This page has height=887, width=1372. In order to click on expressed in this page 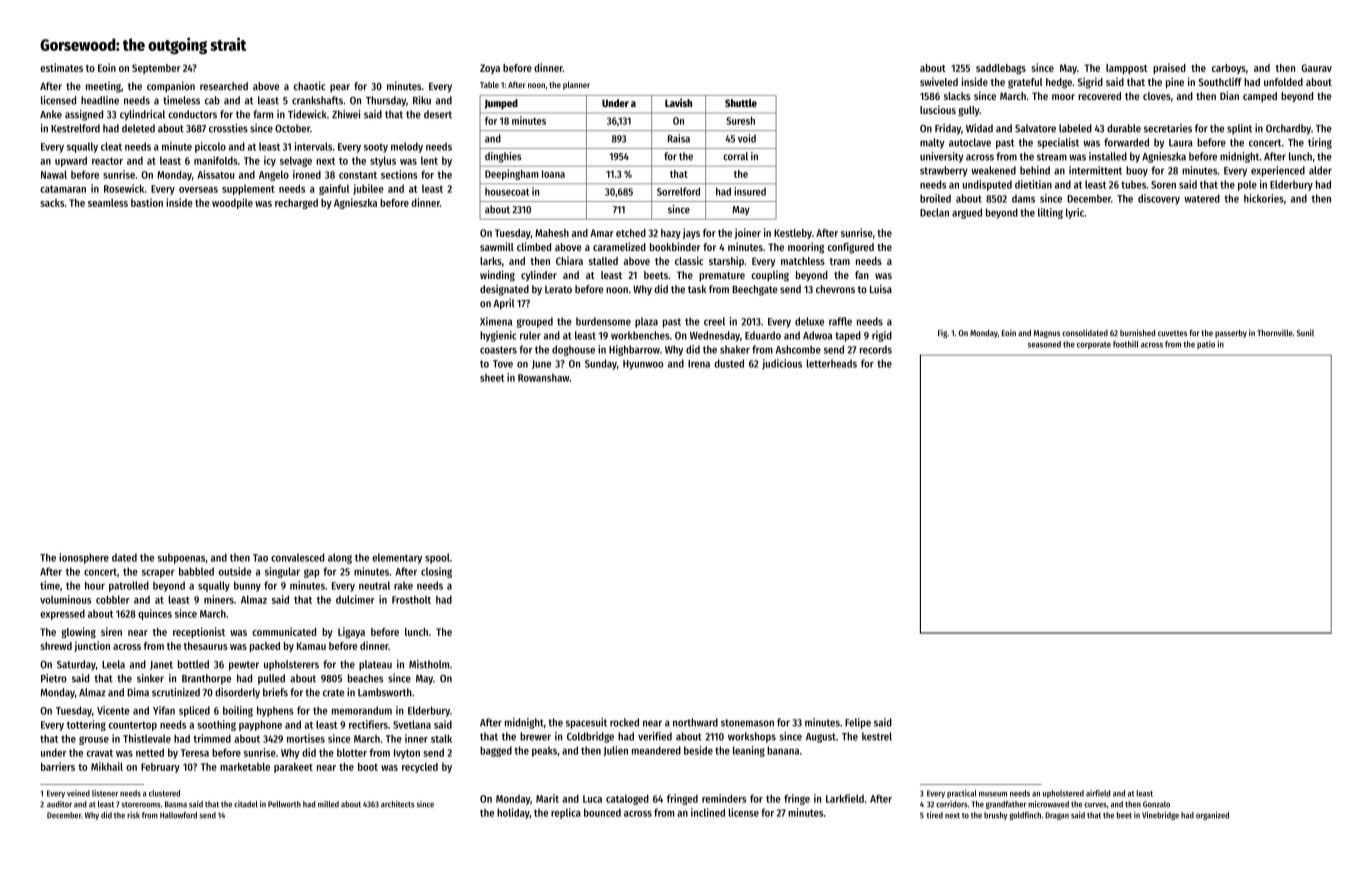, I will do `click(62, 614)`.
